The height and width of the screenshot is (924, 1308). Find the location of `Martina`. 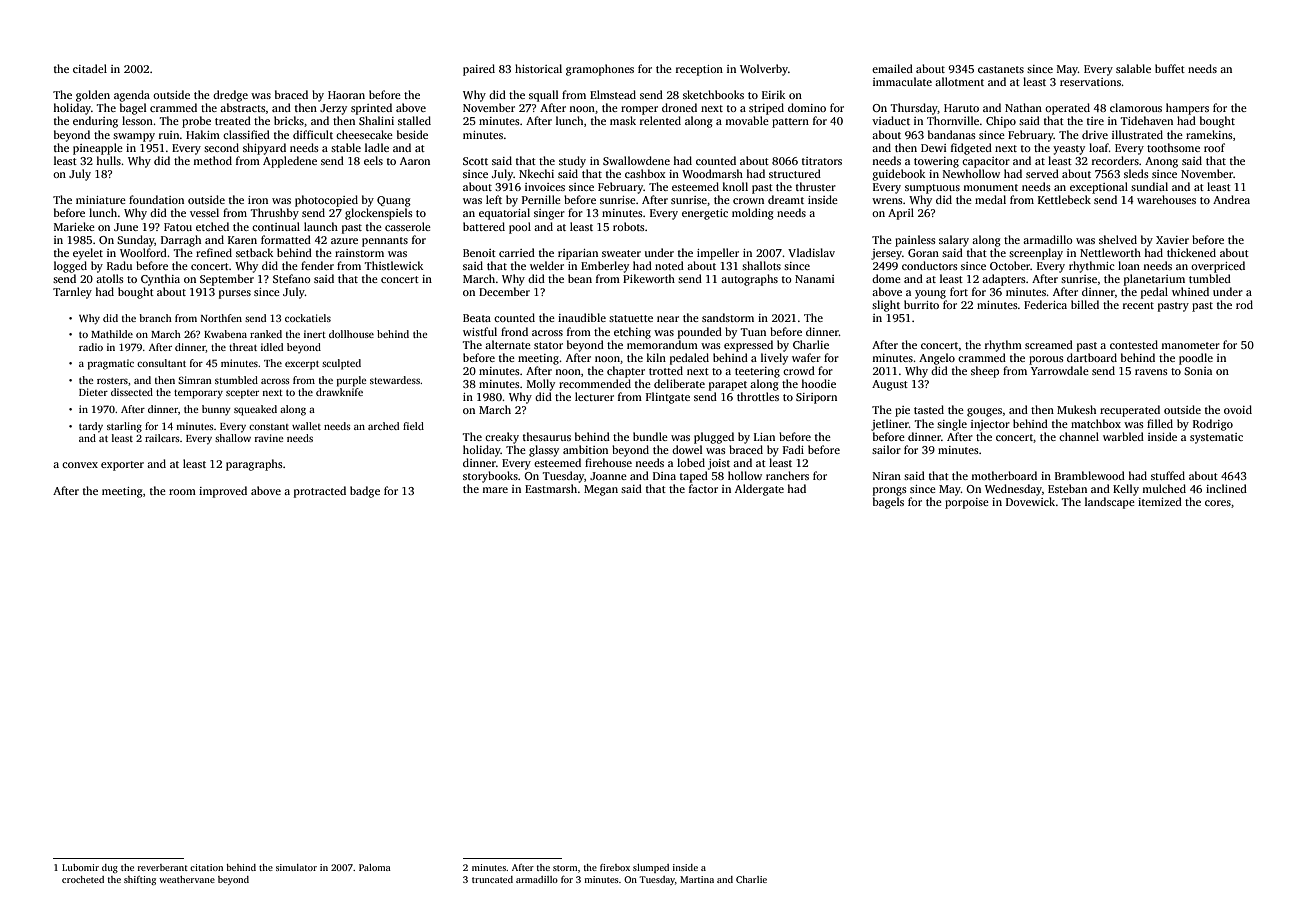

Martina is located at coordinates (697, 879).
